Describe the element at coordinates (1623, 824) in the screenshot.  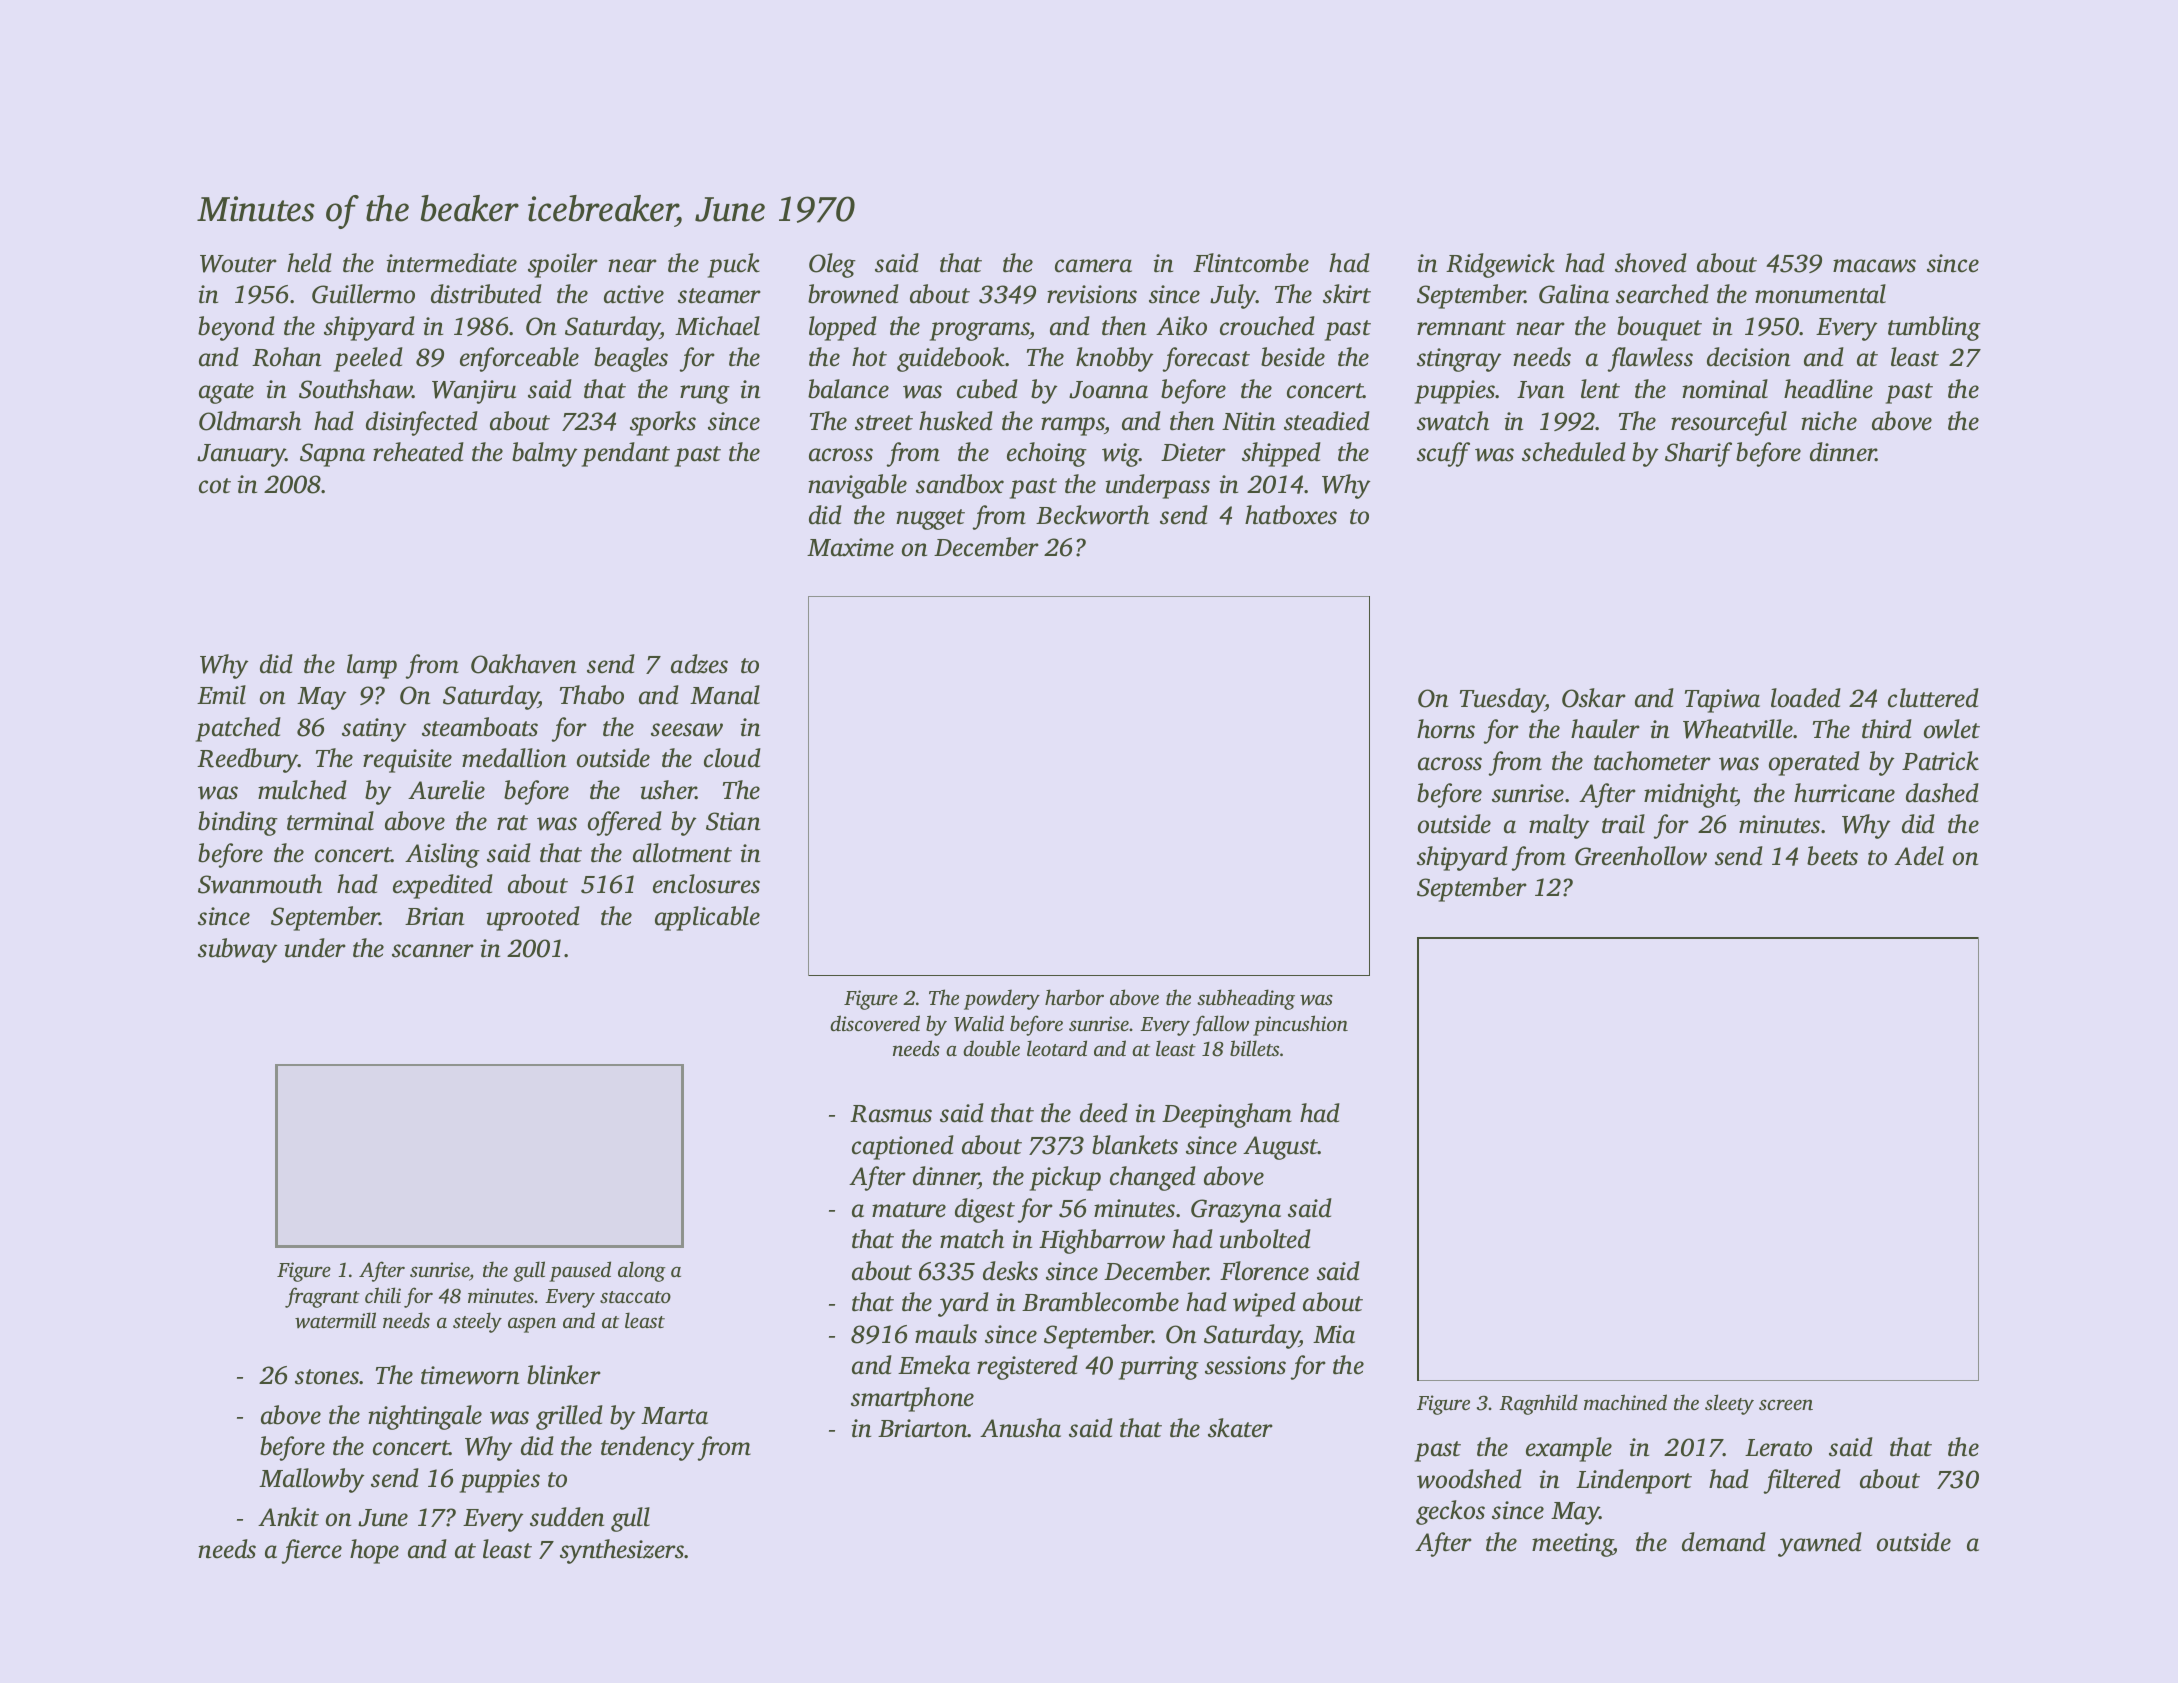
I see `trail` at that location.
